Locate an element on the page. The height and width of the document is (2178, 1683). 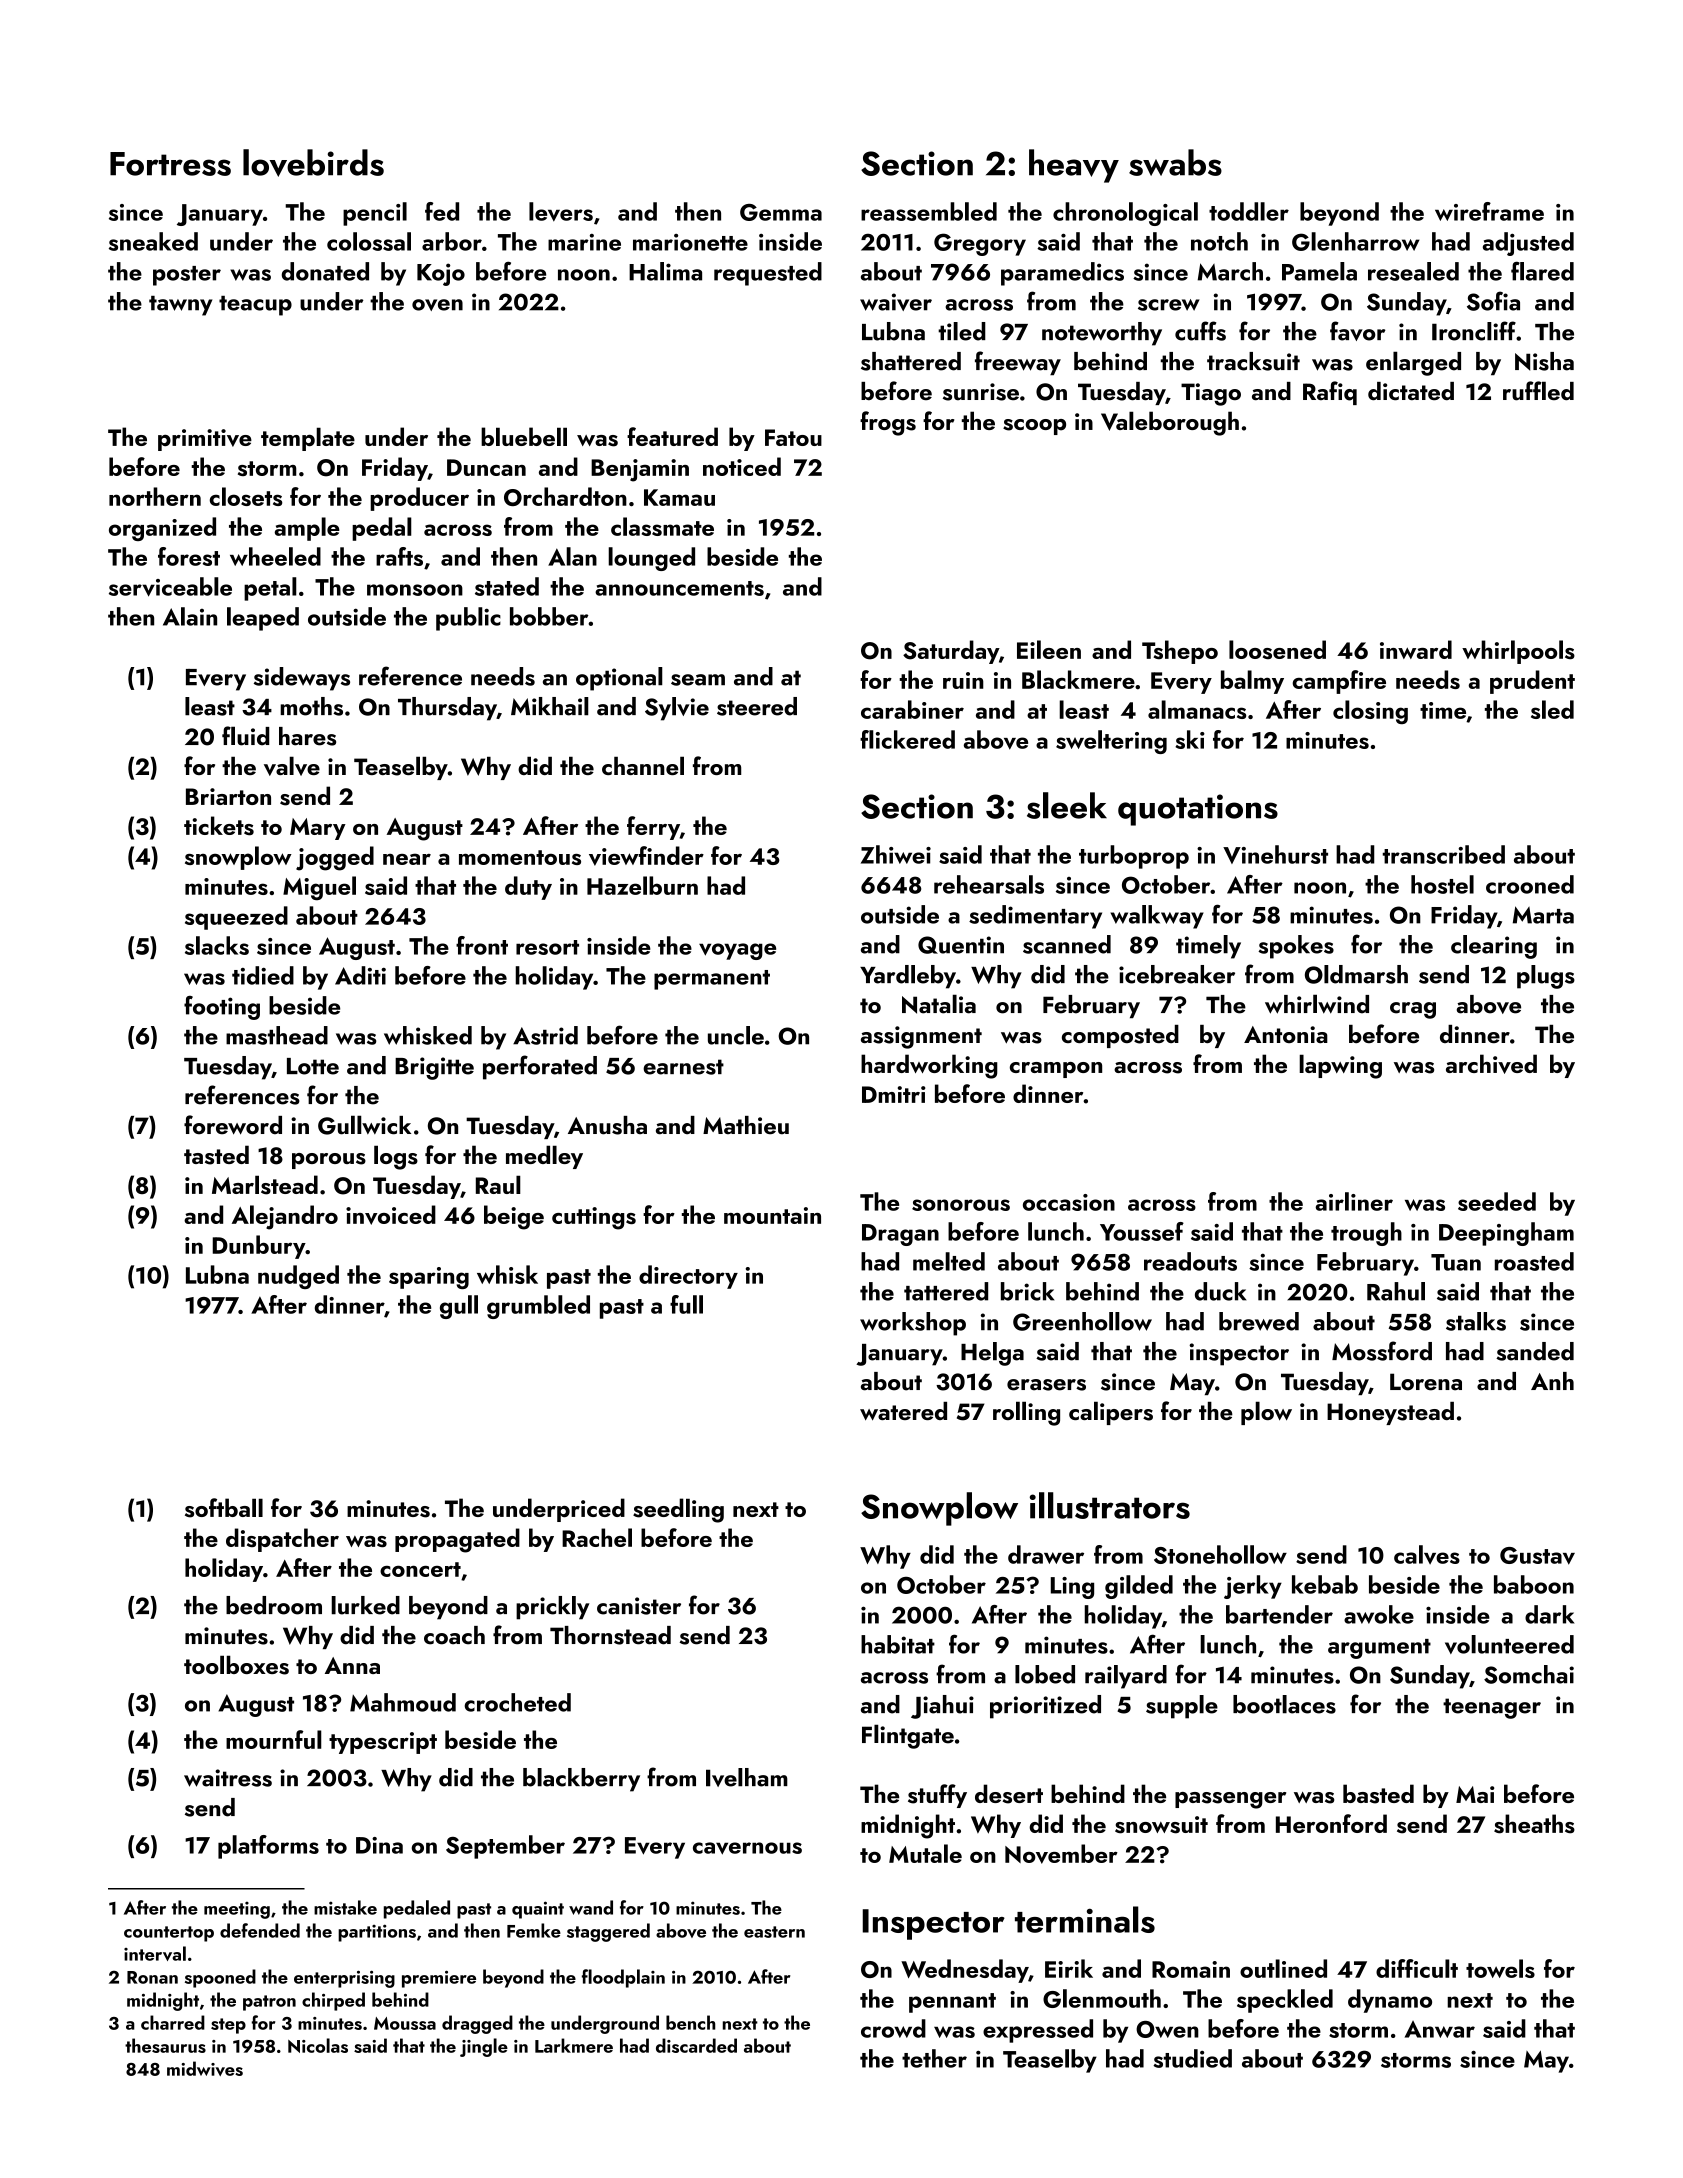
Eileen is located at coordinates (1049, 649).
